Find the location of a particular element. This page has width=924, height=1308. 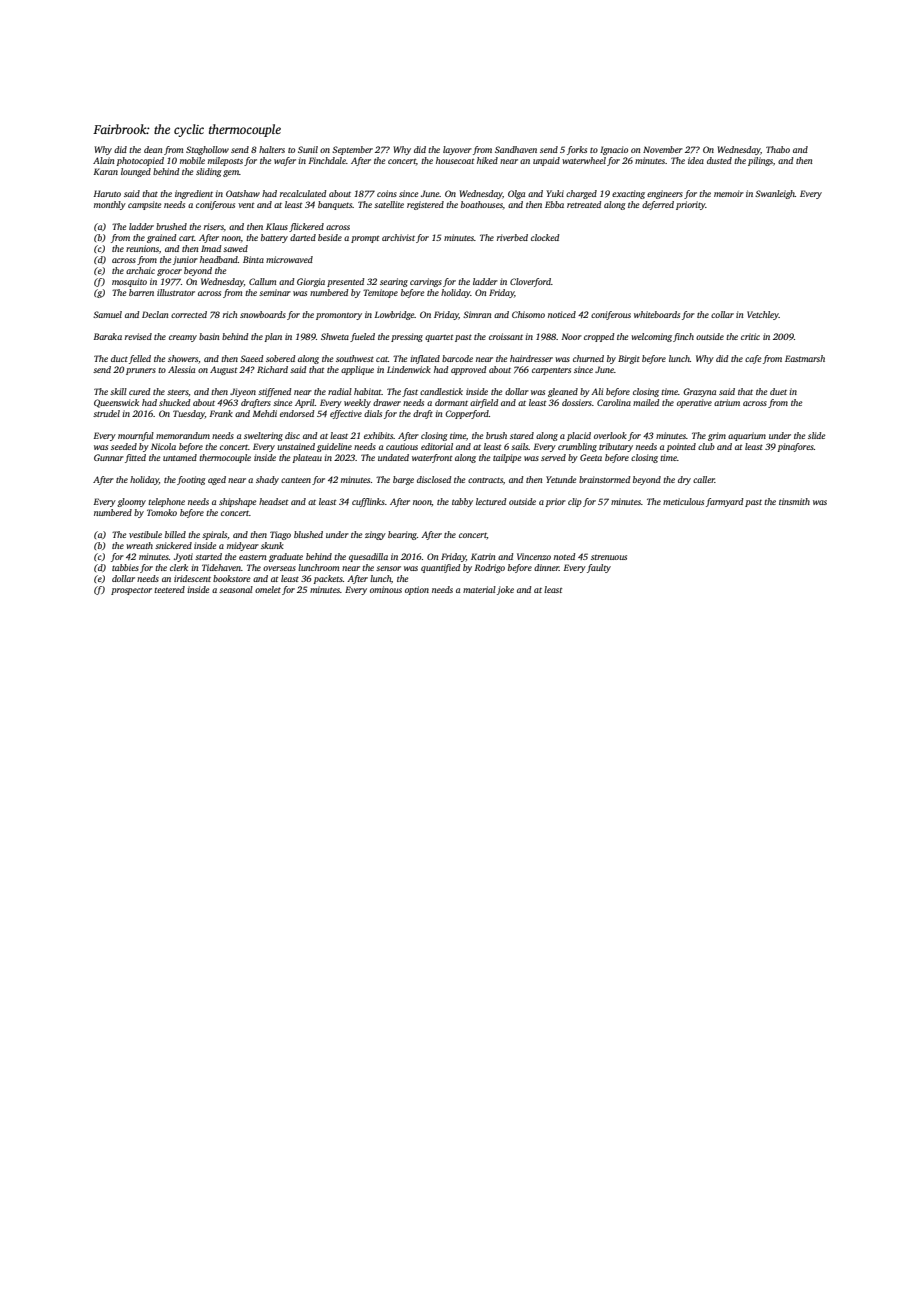

prompt is located at coordinates (365, 239).
